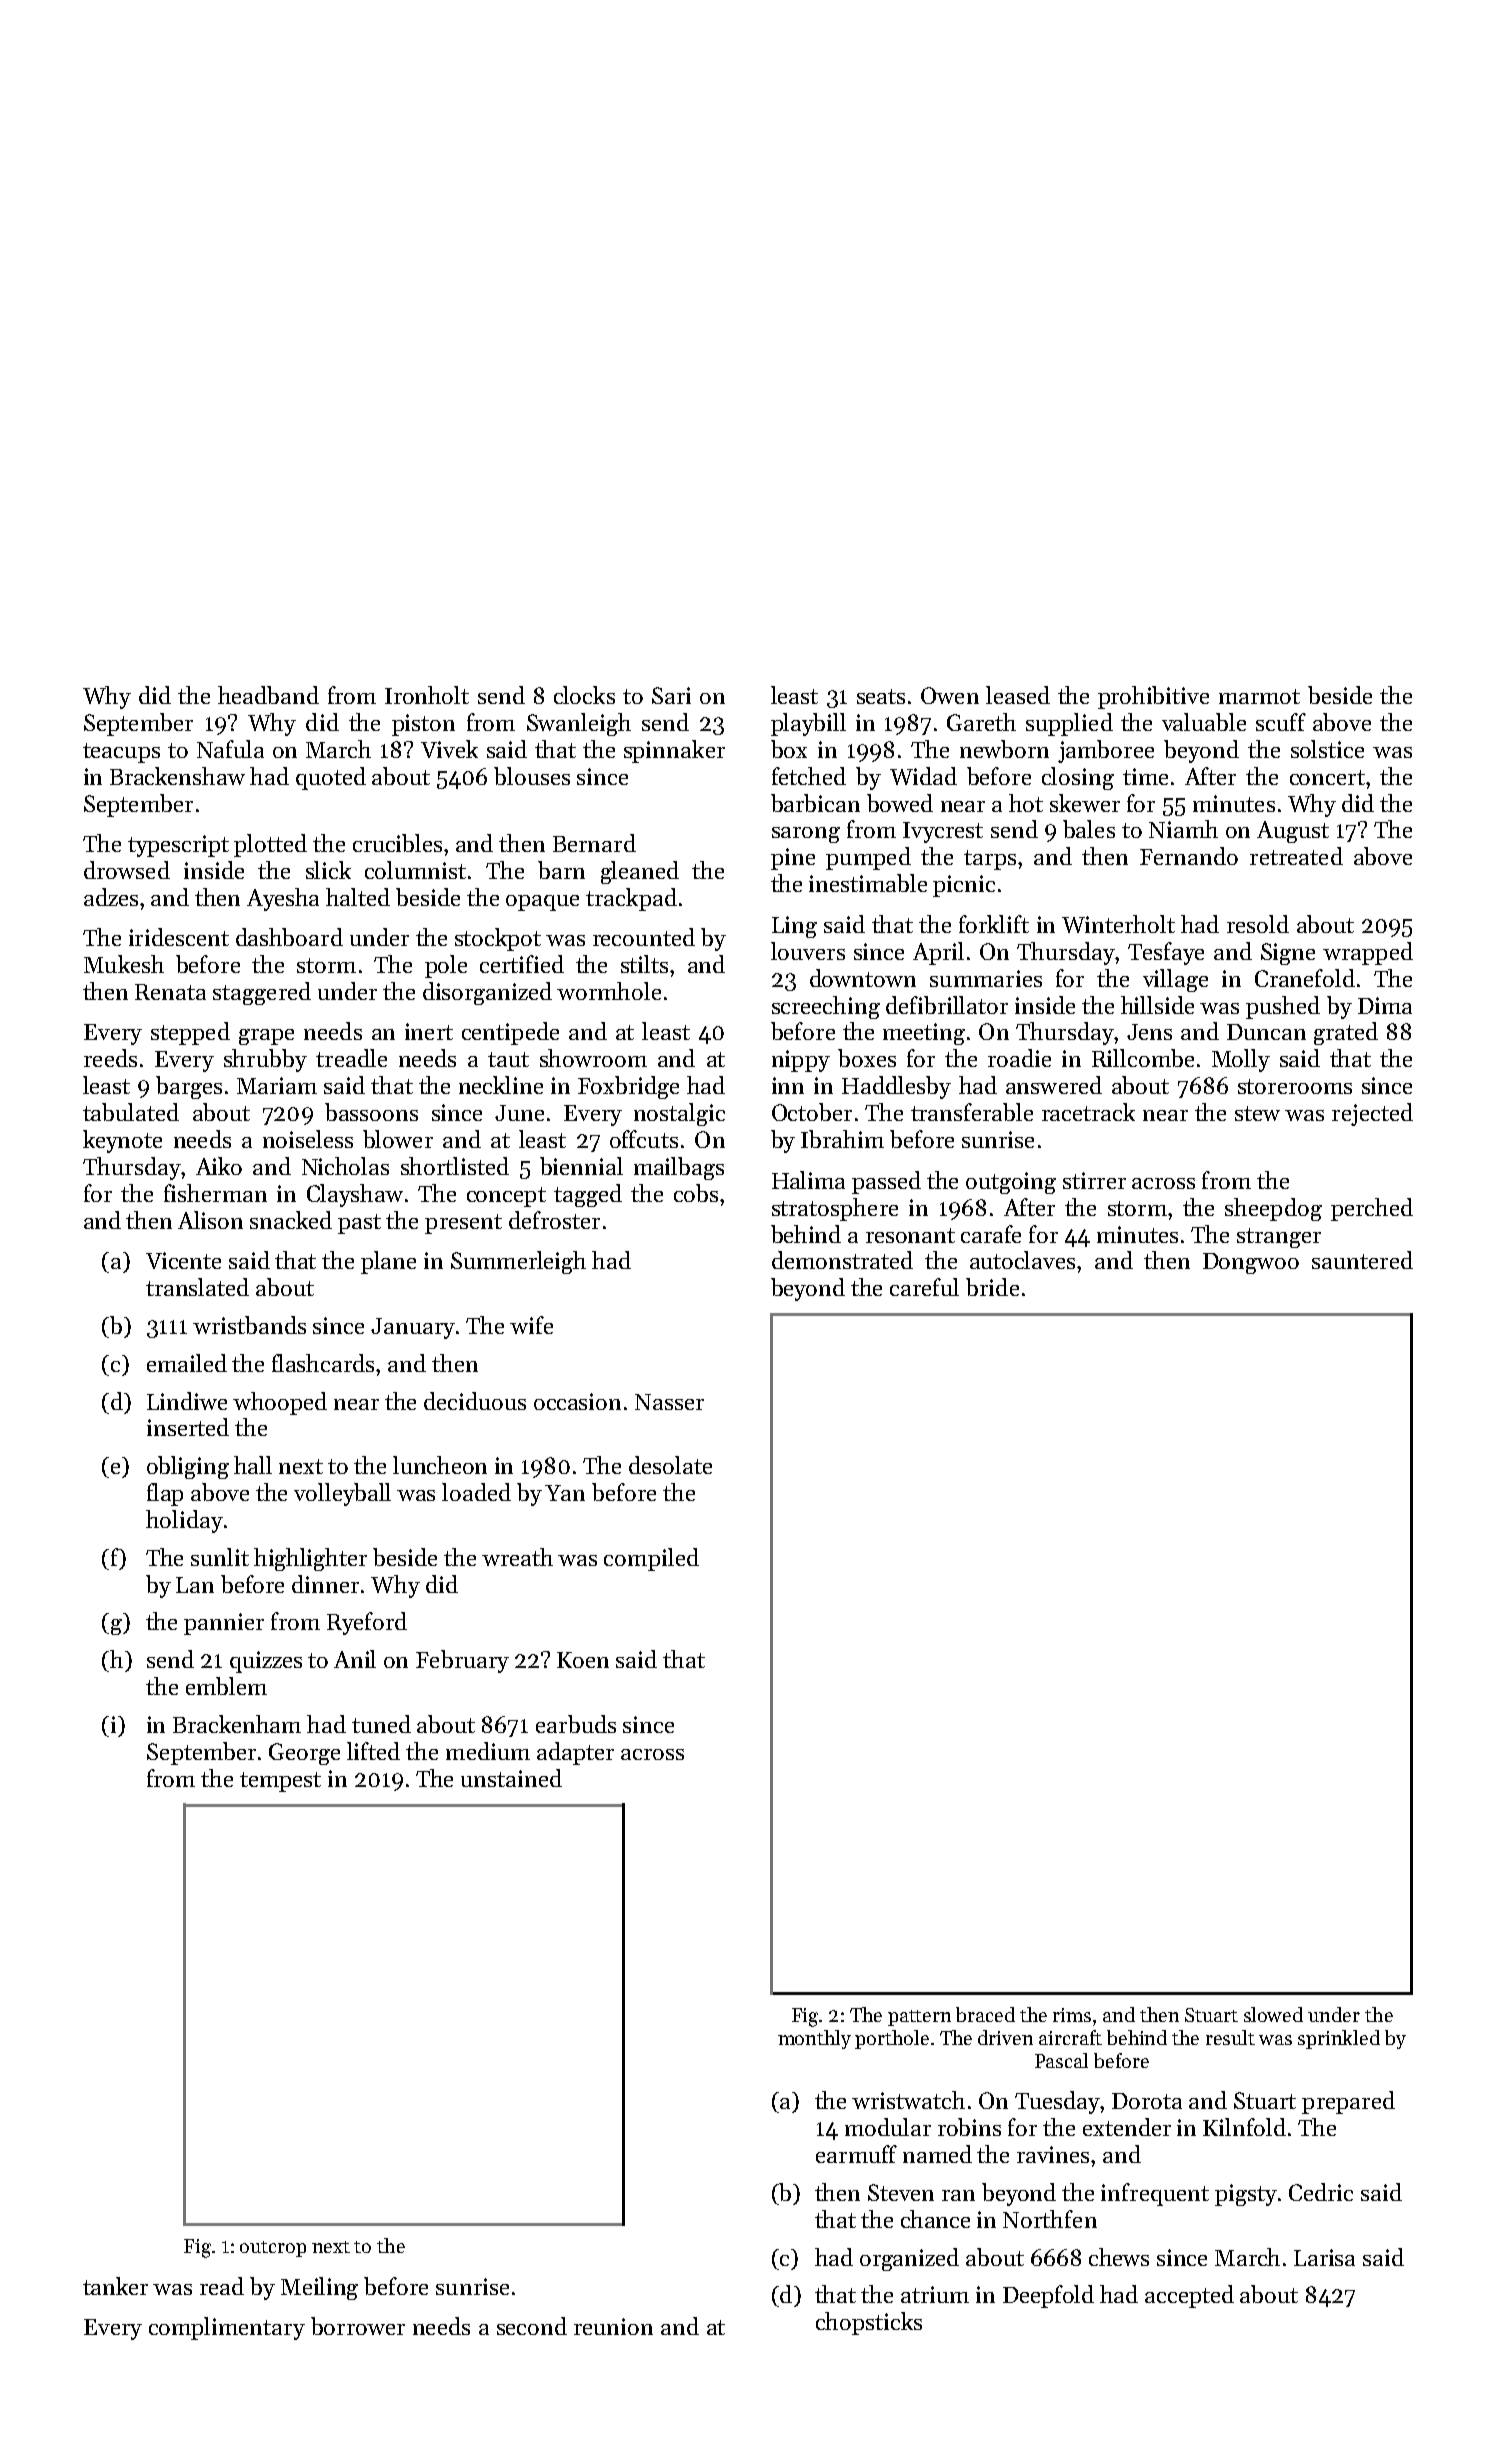  Describe the element at coordinates (280, 1782) in the page. I see `tempest` at that location.
